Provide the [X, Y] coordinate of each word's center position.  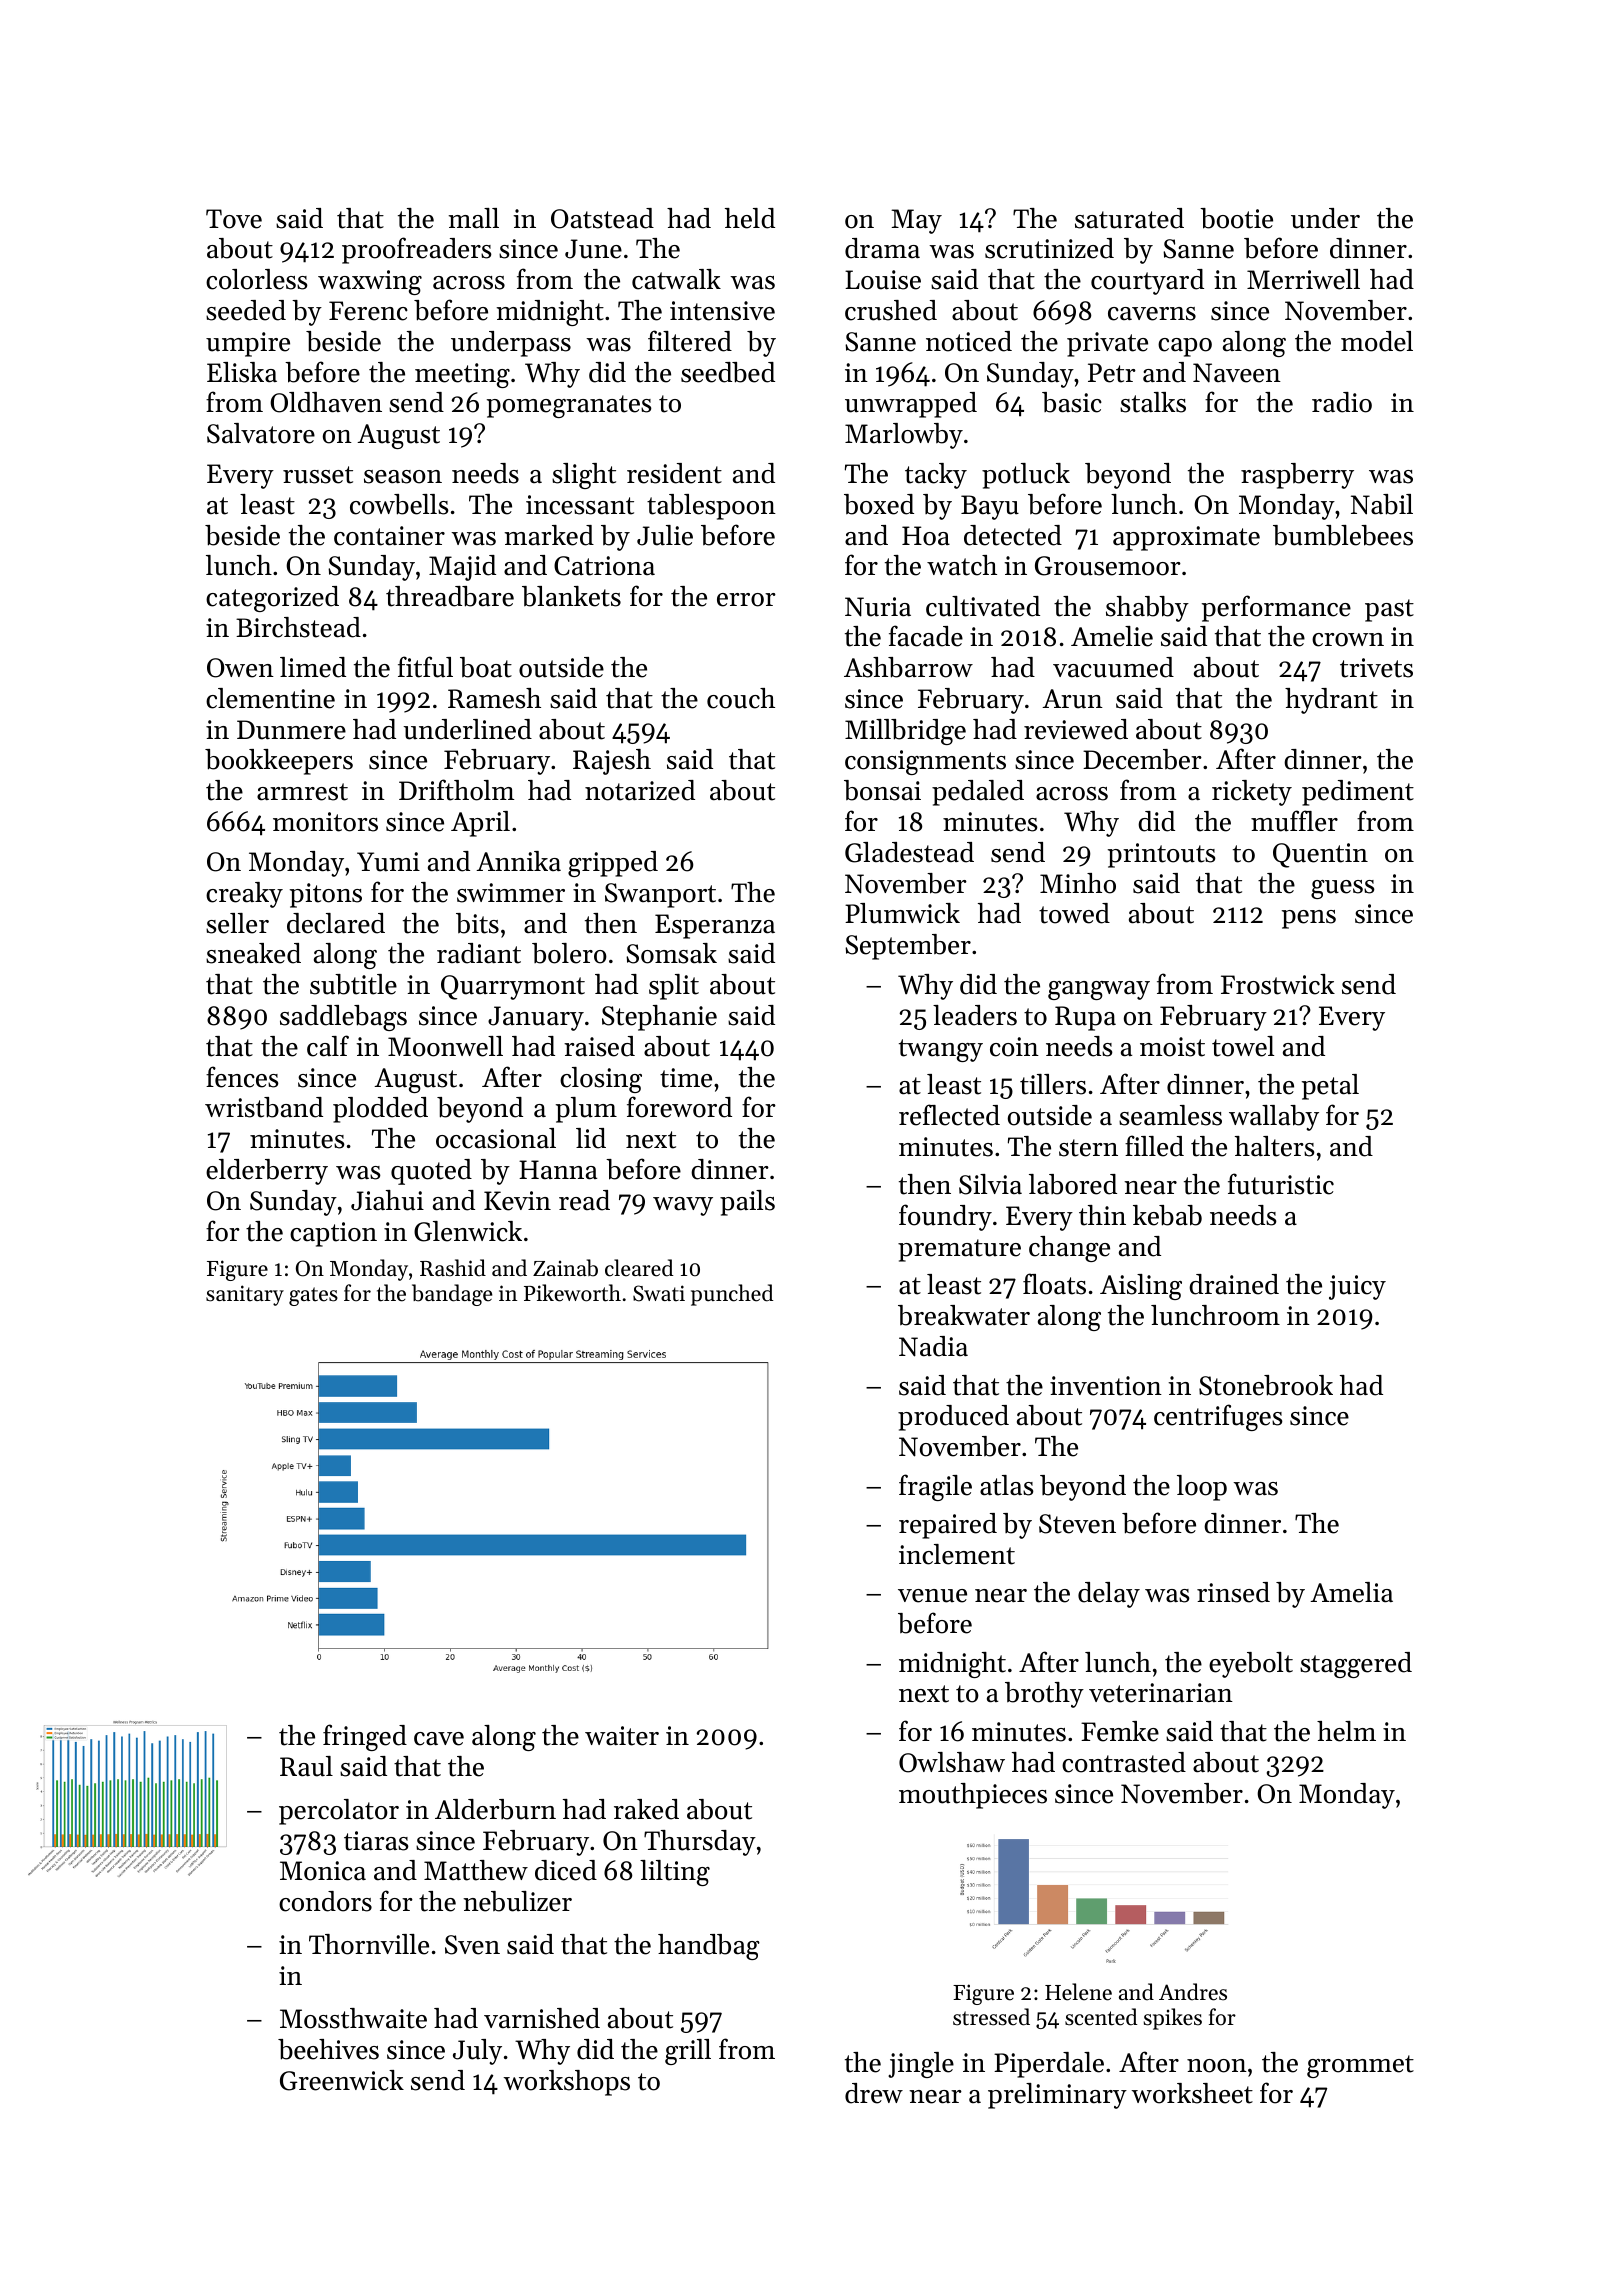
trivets [1376, 668]
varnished [542, 2018]
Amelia [1351, 1592]
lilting [675, 1873]
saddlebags [343, 1018]
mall [474, 218]
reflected [949, 1115]
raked [646, 1809]
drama [882, 248]
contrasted [1124, 1762]
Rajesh [612, 762]
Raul [306, 1766]
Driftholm [456, 790]
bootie [1236, 218]
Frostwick [1278, 984]
